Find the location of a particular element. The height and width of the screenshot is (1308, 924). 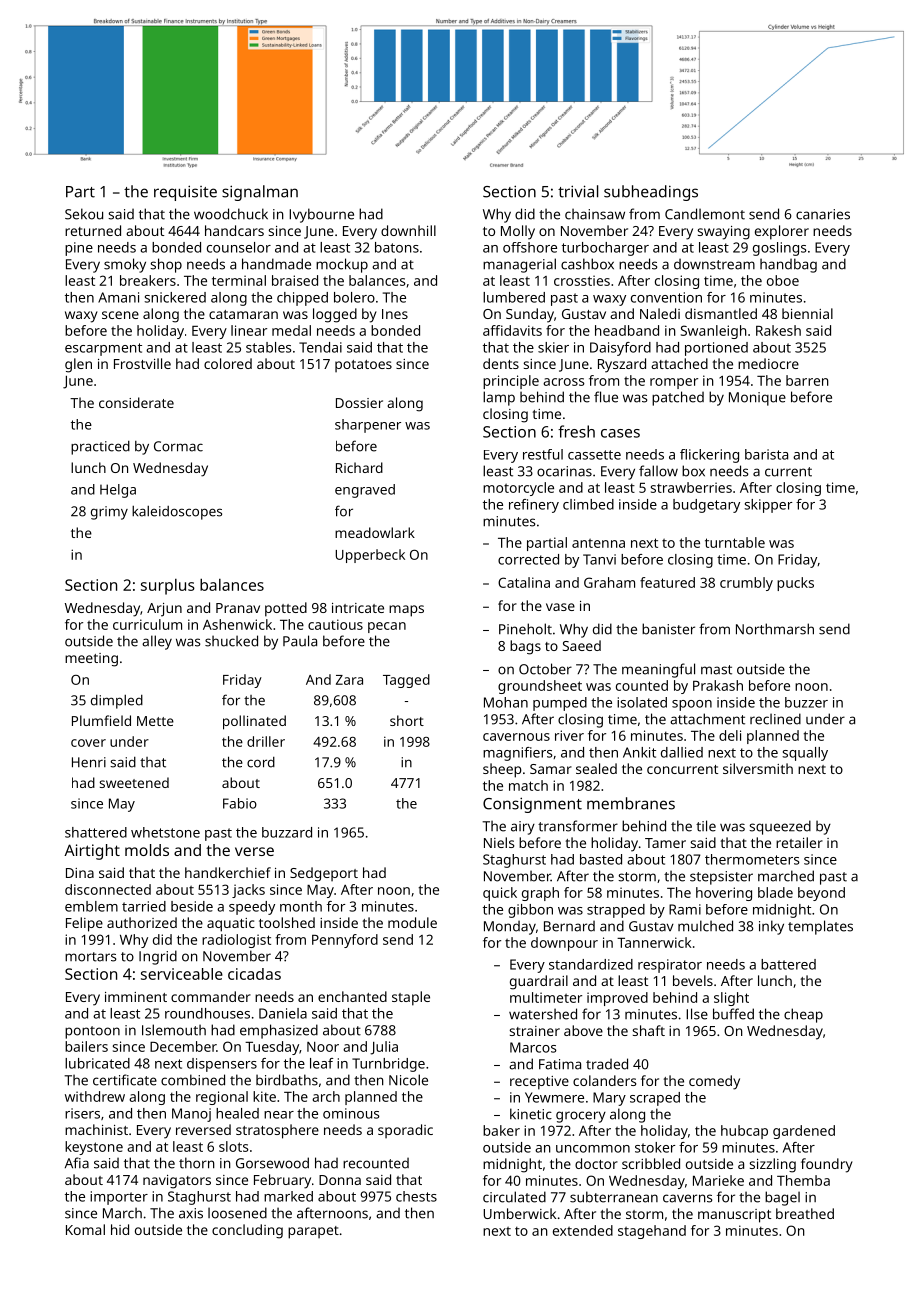

requisite is located at coordinates (185, 193).
